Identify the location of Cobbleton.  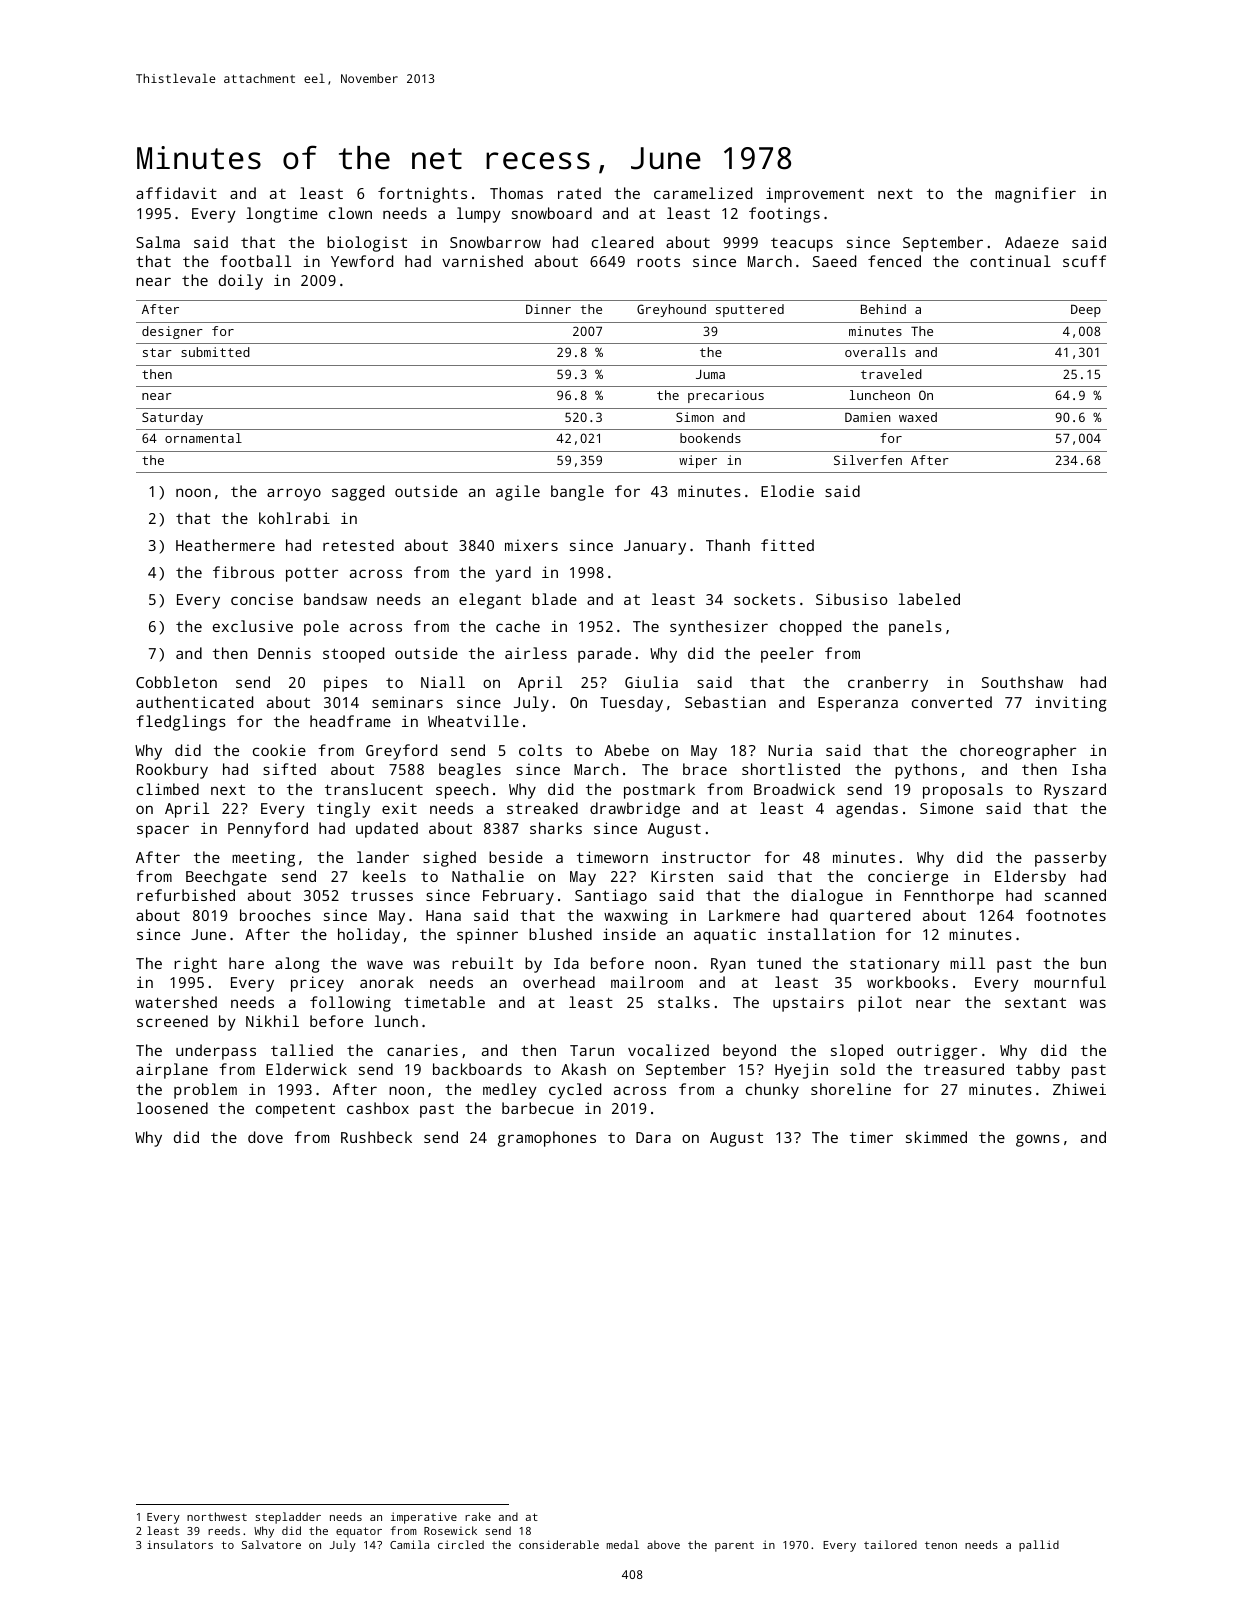
(176, 682).
